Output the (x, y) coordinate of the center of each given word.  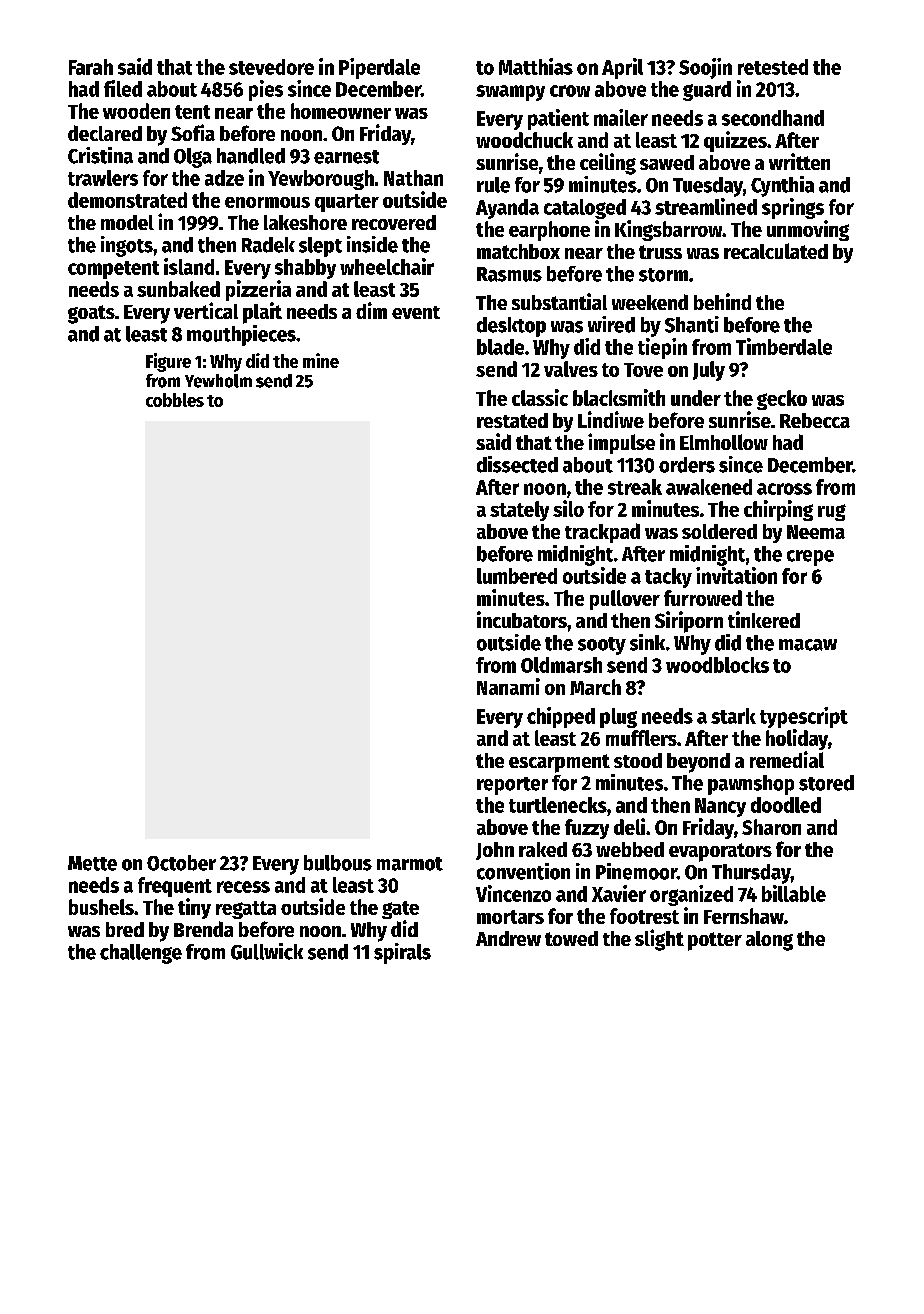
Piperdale (379, 68)
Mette (92, 863)
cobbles (175, 400)
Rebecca (815, 420)
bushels (101, 907)
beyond (698, 763)
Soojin (705, 68)
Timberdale (784, 346)
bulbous (338, 863)
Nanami (508, 686)
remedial (787, 759)
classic (540, 397)
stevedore (271, 67)
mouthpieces (241, 335)
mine (321, 360)
